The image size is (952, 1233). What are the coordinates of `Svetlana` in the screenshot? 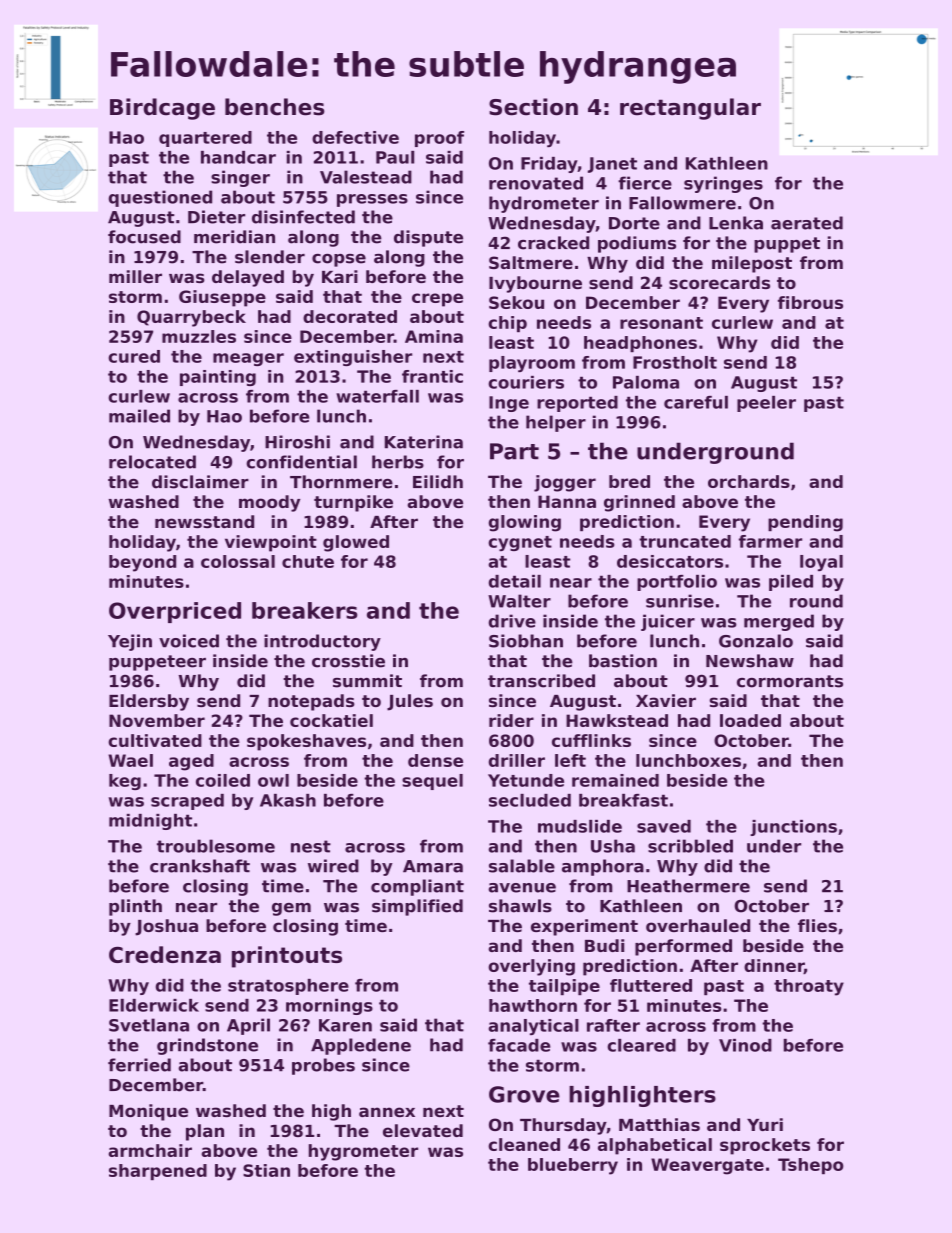 It's located at (149, 1025).
